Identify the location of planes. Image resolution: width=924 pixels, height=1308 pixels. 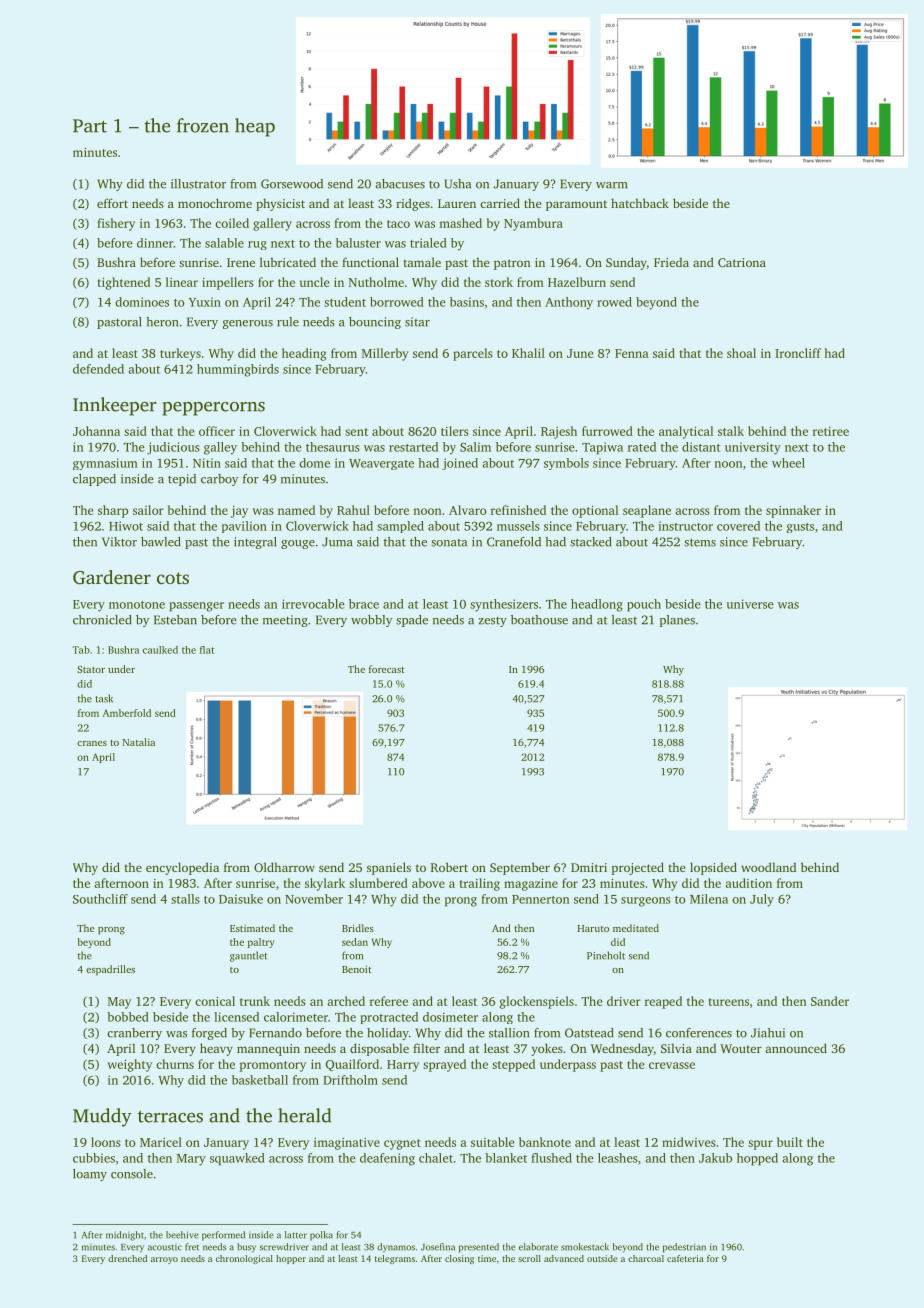
(677, 621).
